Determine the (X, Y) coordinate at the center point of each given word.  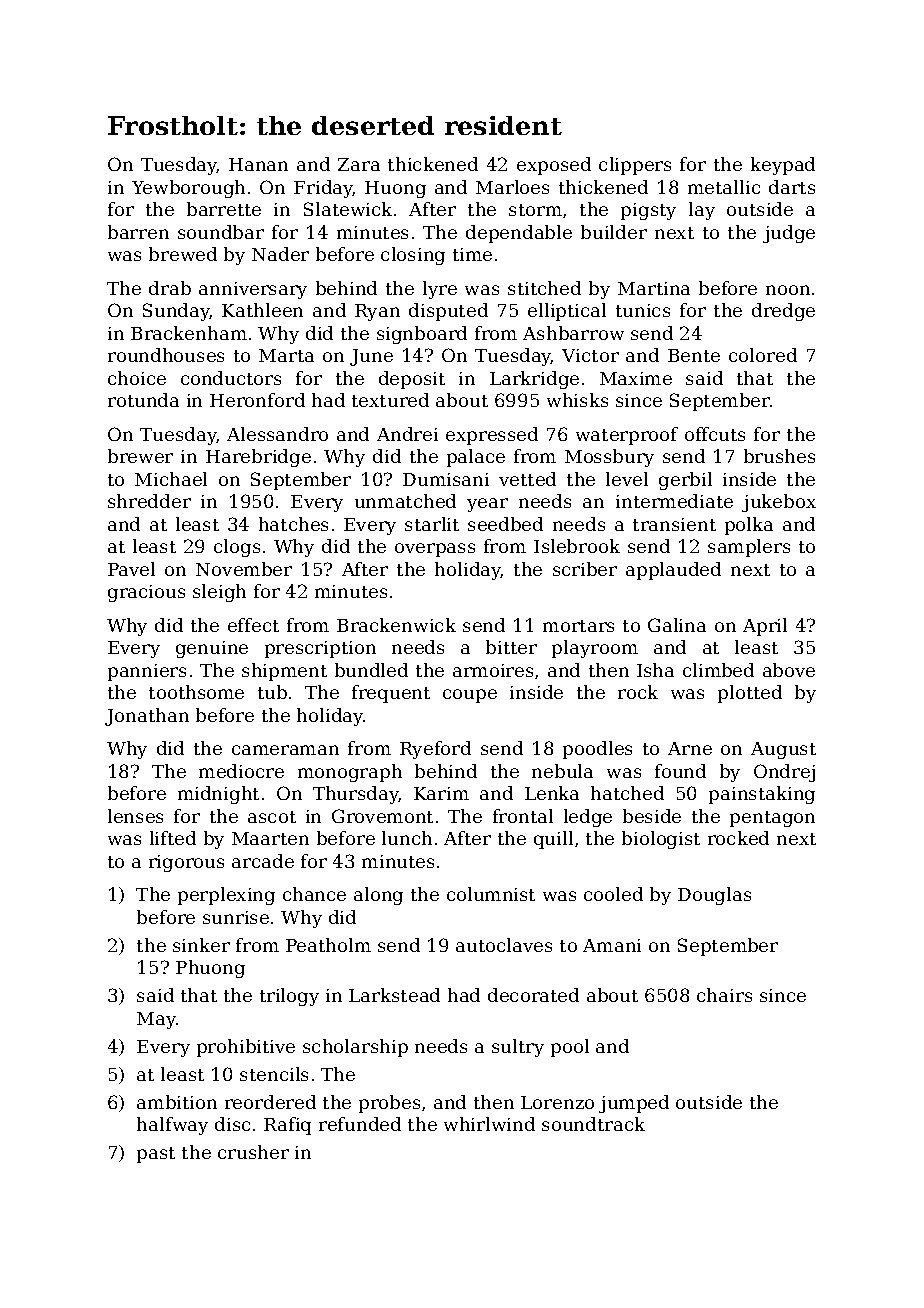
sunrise (236, 917)
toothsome (196, 692)
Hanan (258, 164)
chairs (724, 995)
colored (763, 355)
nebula (562, 771)
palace (476, 458)
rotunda (143, 400)
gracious (146, 593)
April (765, 627)
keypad (783, 166)
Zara (359, 164)
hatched (627, 793)
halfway (172, 1126)
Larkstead (394, 995)
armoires (493, 670)
